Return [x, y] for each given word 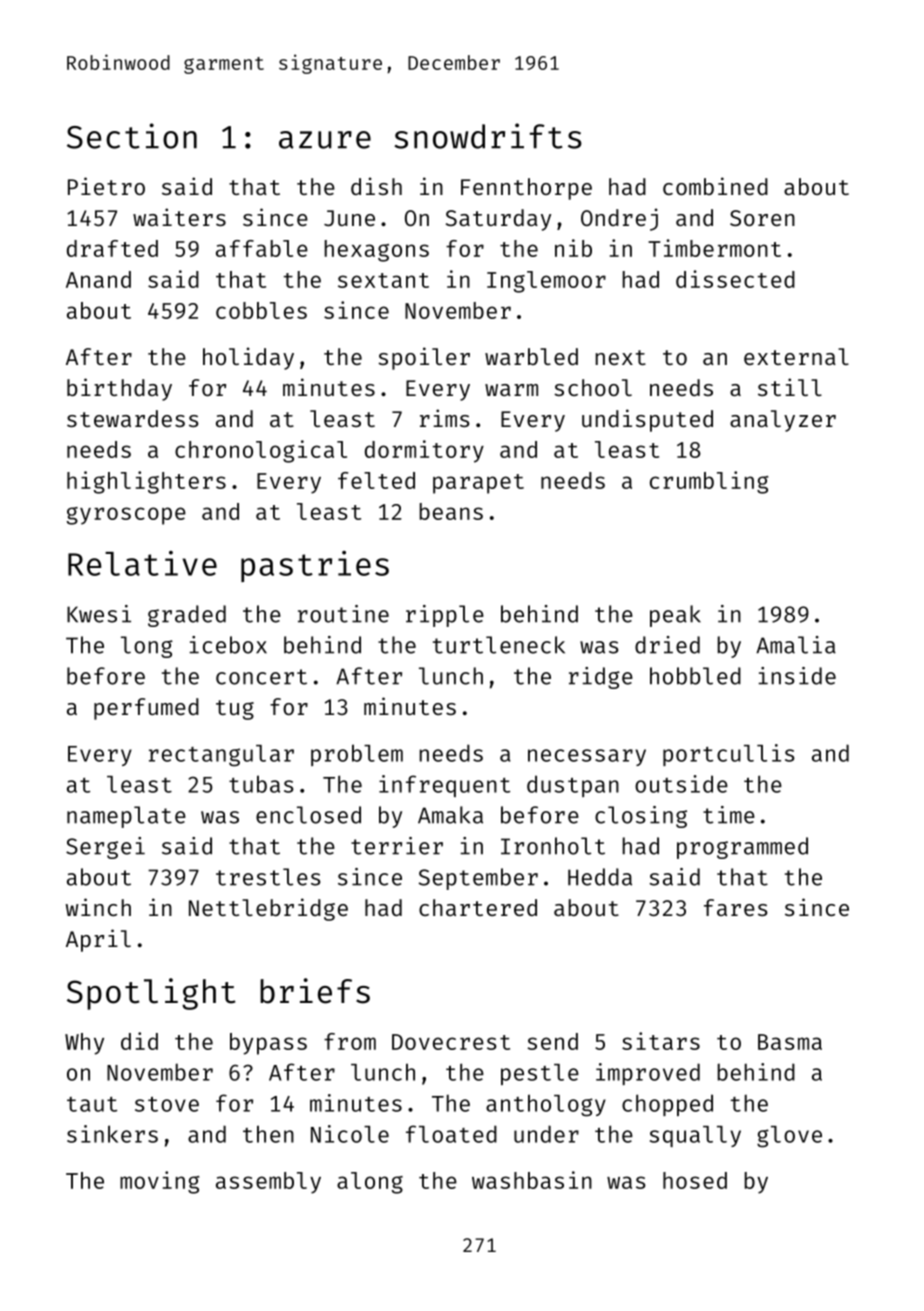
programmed [742, 848]
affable [262, 248]
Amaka [450, 815]
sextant [383, 280]
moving [159, 1182]
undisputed [647, 420]
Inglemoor [546, 282]
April [98, 940]
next [621, 357]
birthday [119, 389]
